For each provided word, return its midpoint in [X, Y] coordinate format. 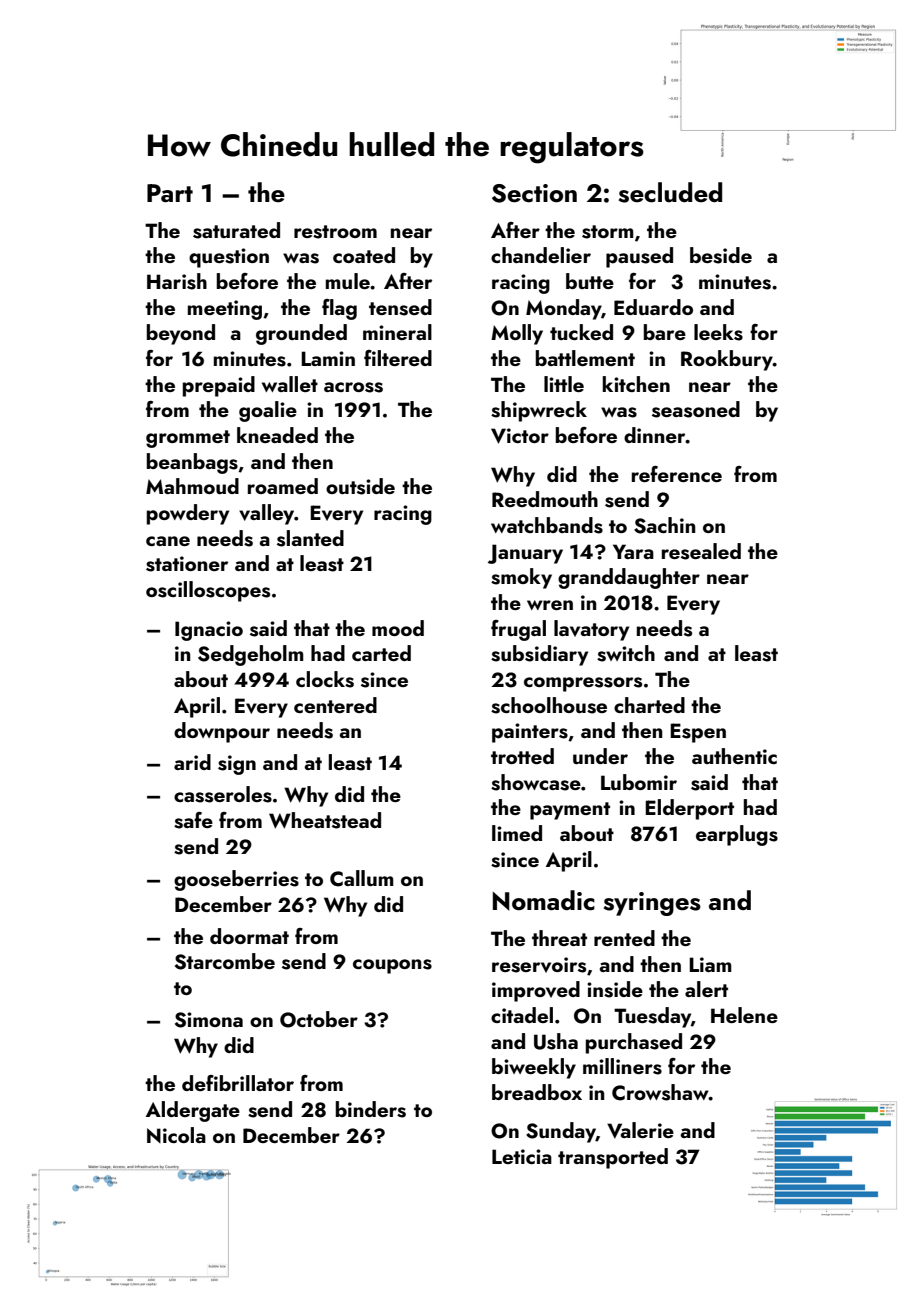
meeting [225, 310]
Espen [698, 733]
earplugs [737, 835]
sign [237, 765]
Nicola [176, 1135]
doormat [249, 936]
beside [721, 255]
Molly [517, 334]
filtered [398, 358]
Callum [362, 878]
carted [381, 653]
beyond [181, 334]
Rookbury [727, 360]
